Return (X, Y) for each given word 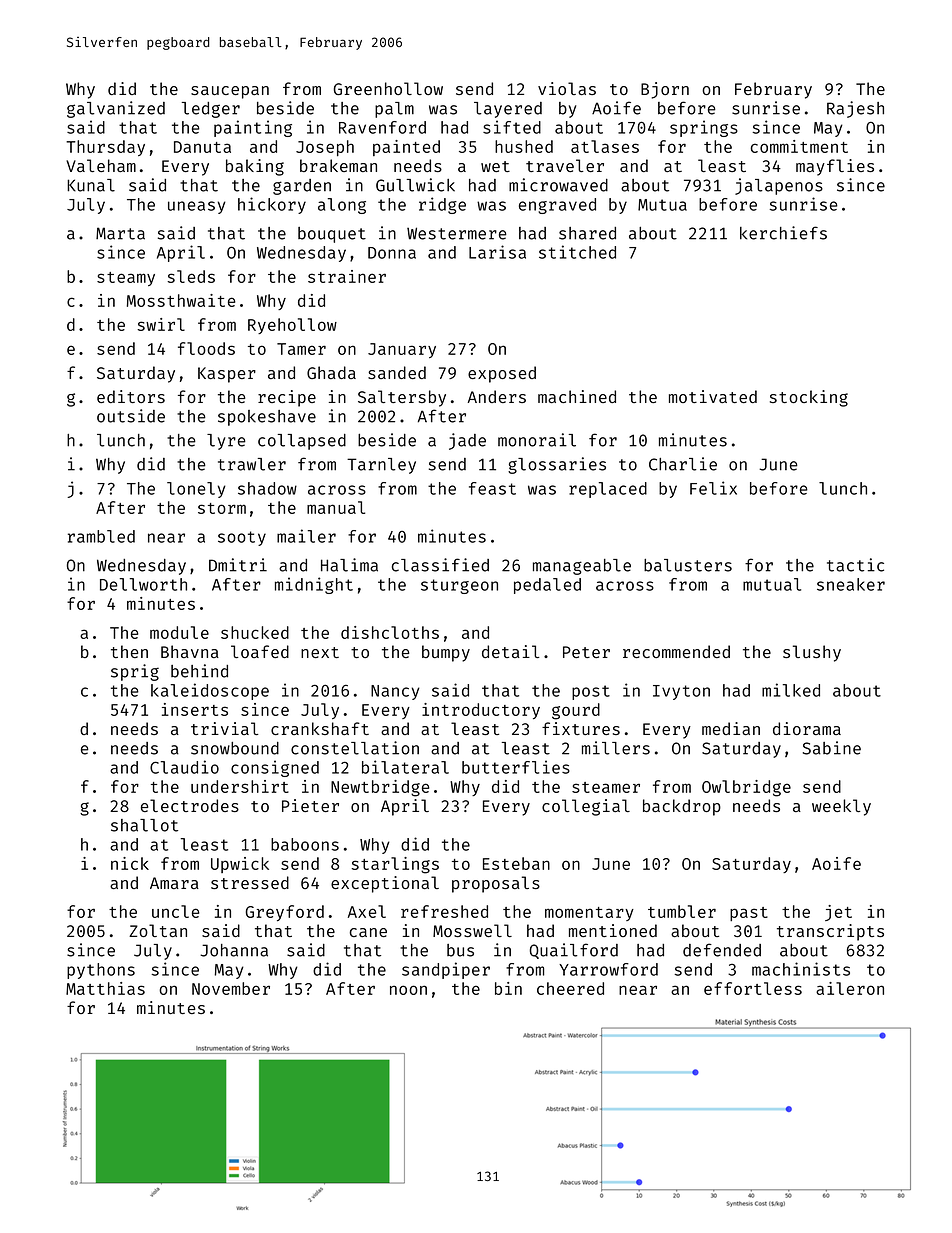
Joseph (325, 148)
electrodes (190, 805)
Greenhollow (388, 88)
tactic (855, 565)
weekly (841, 807)
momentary (589, 914)
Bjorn (665, 90)
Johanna (234, 950)
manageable (582, 567)
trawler (252, 464)
